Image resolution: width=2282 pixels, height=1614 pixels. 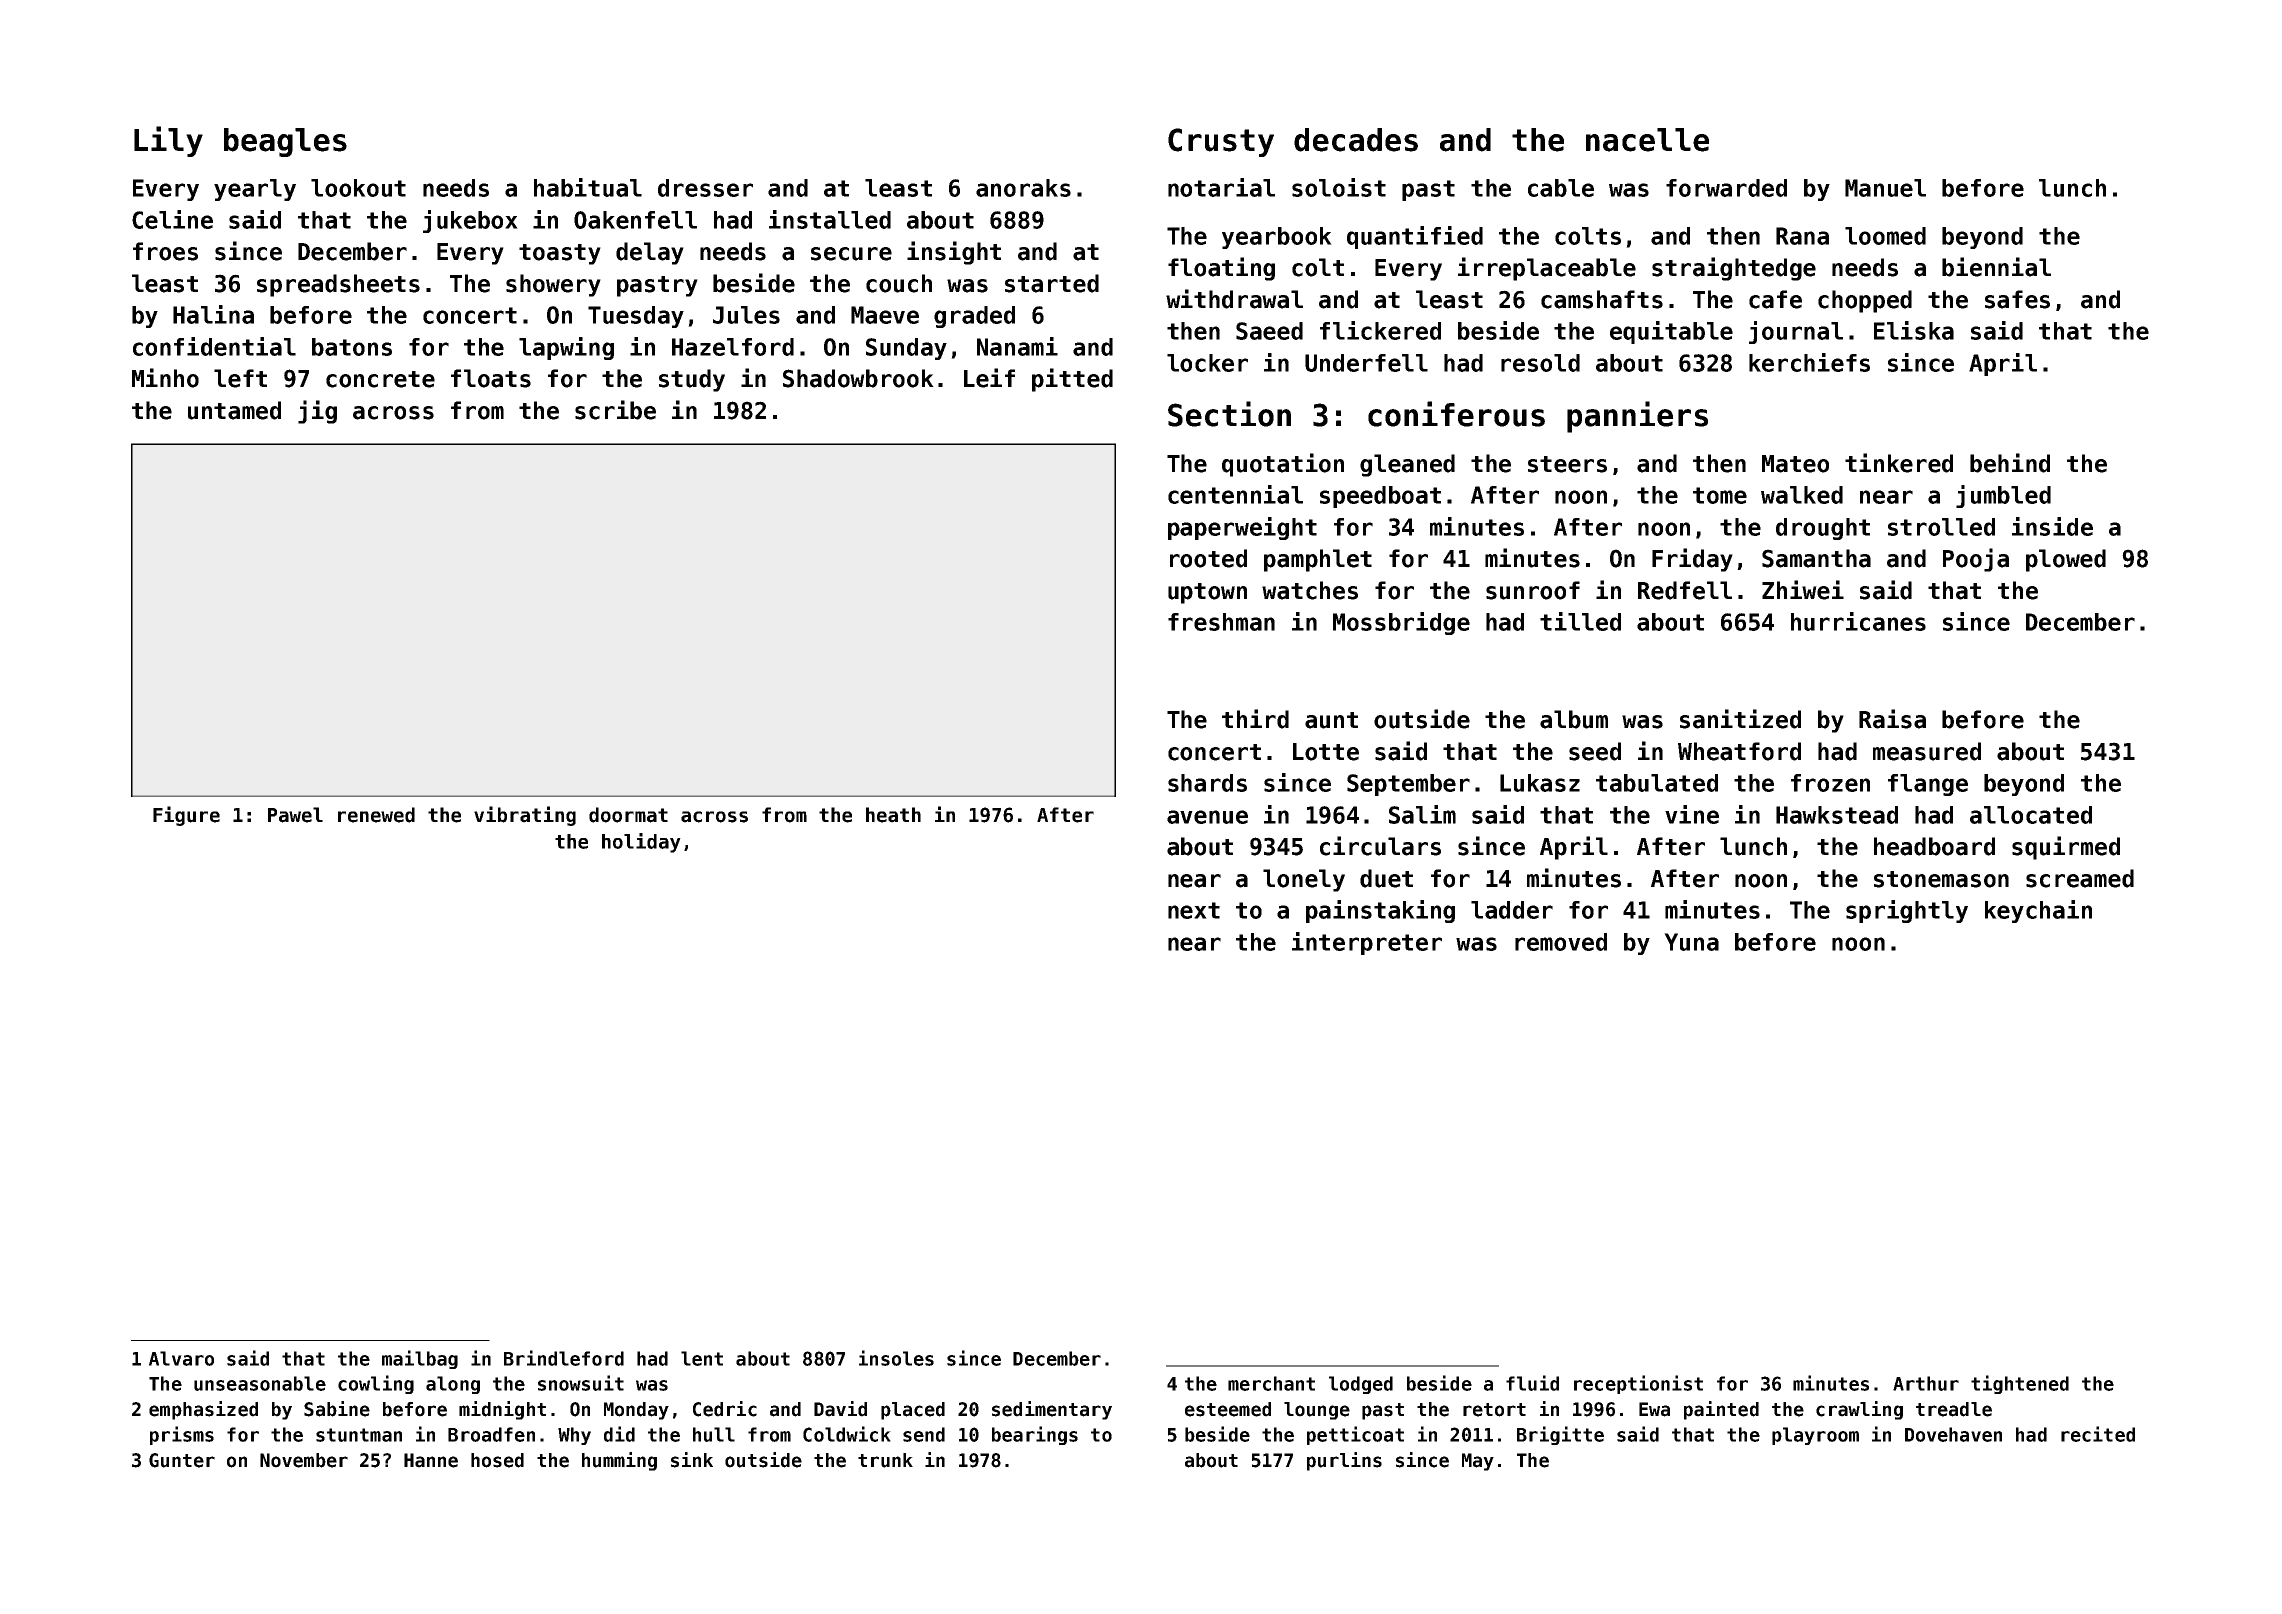 What do you see at coordinates (1647, 140) in the document?
I see `nacelle` at bounding box center [1647, 140].
